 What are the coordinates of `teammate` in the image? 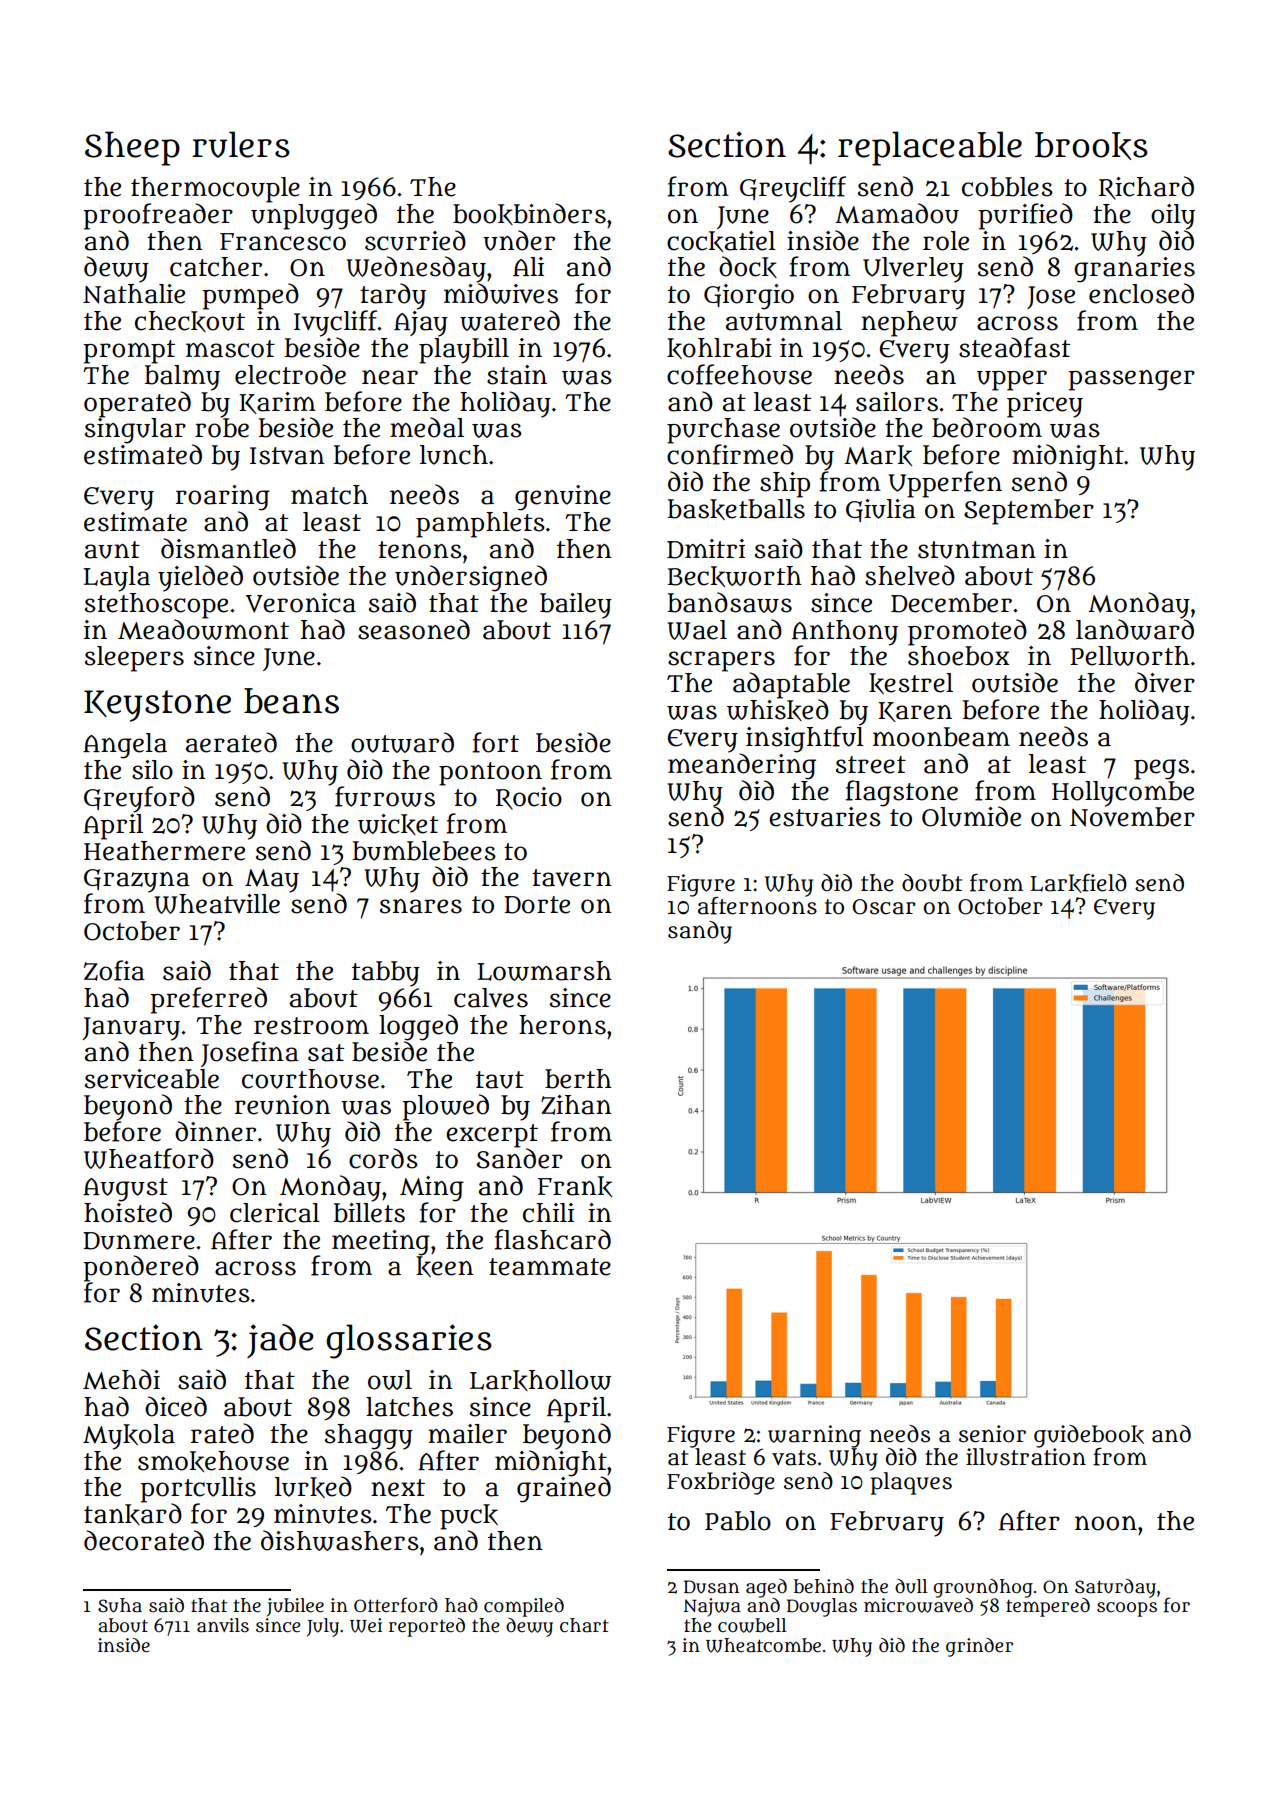 It's located at (550, 1267).
